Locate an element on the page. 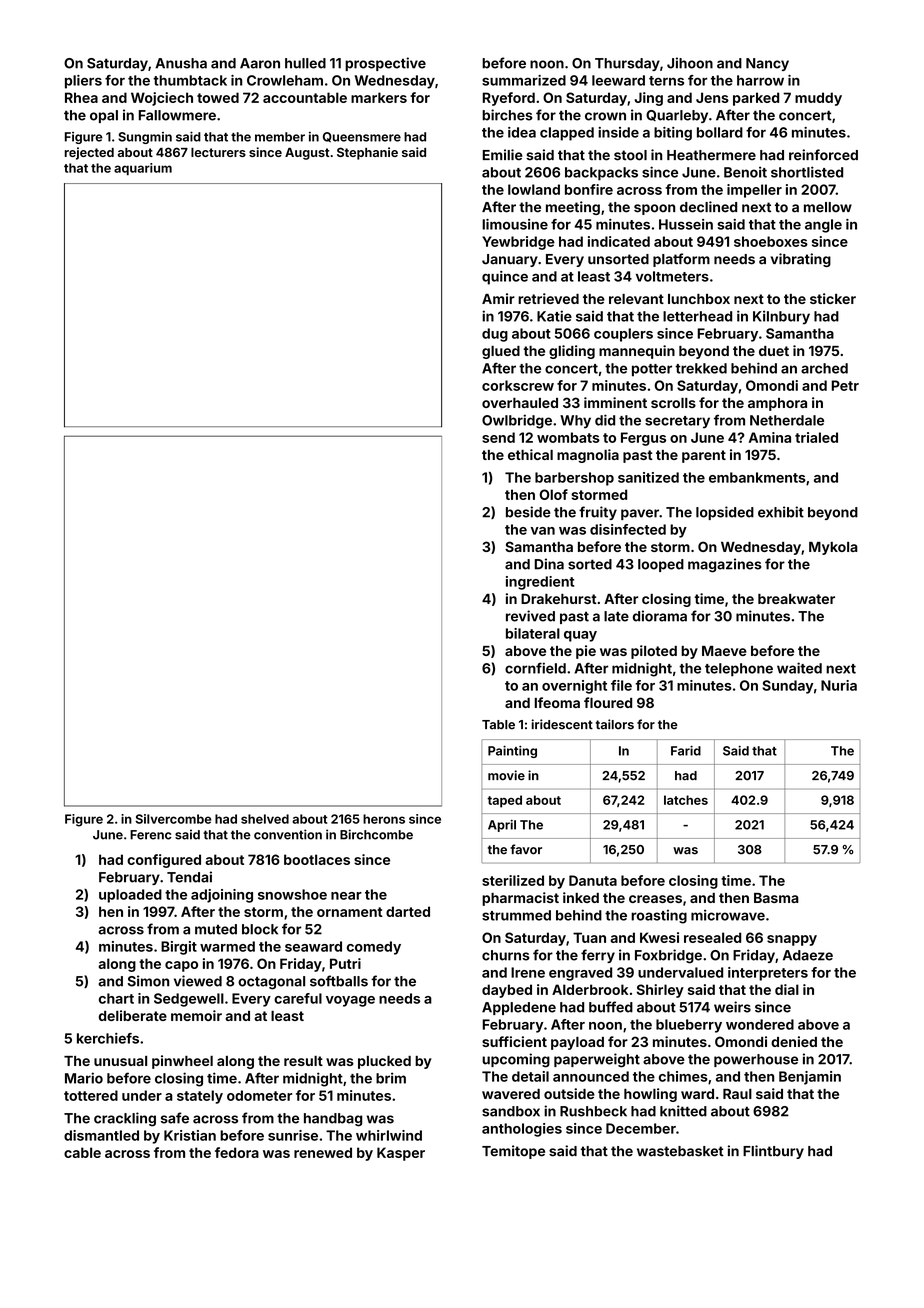 The height and width of the image is (1308, 924). Painting is located at coordinates (512, 752).
